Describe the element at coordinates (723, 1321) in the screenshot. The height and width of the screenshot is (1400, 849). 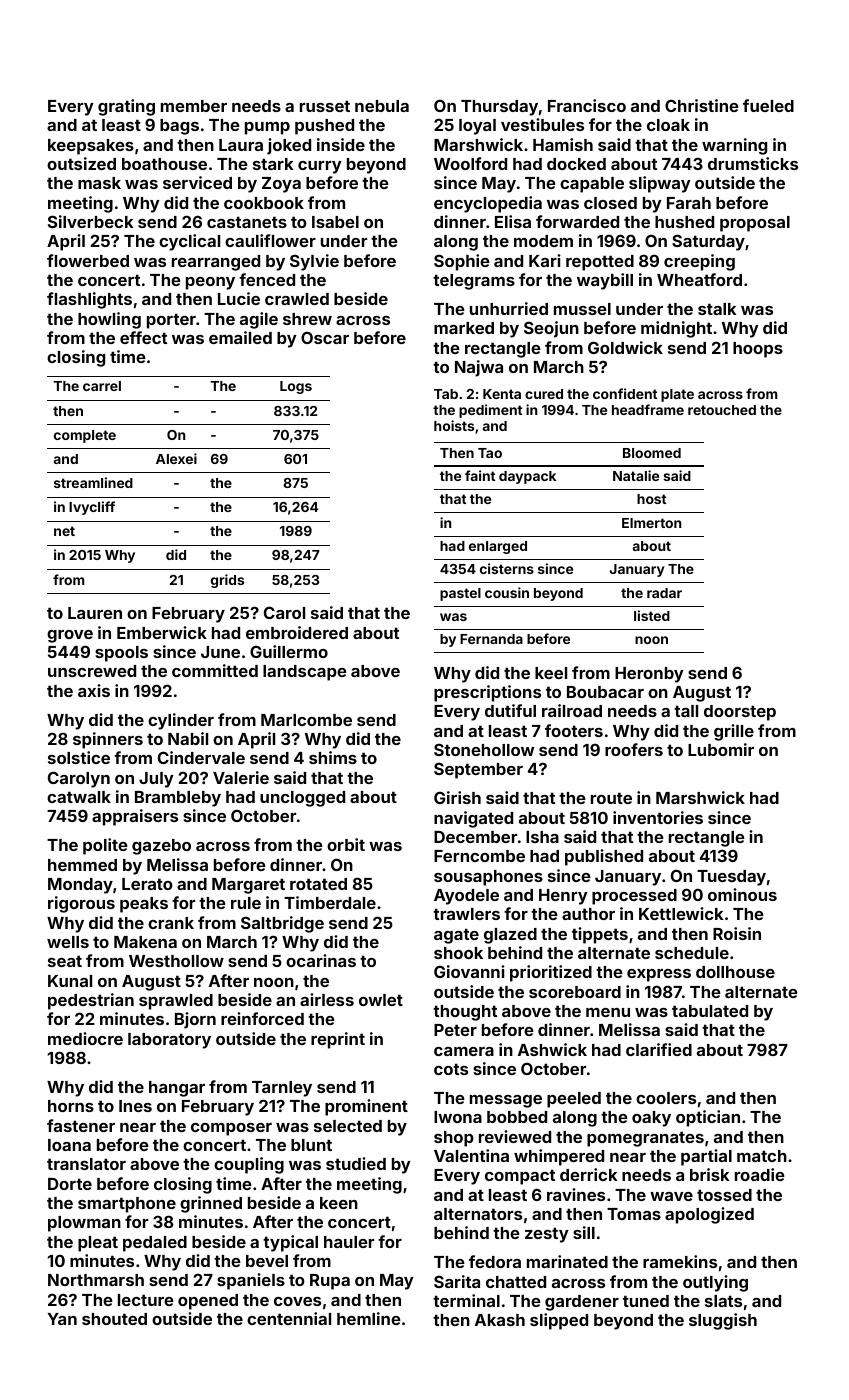
I see `sluggish` at that location.
